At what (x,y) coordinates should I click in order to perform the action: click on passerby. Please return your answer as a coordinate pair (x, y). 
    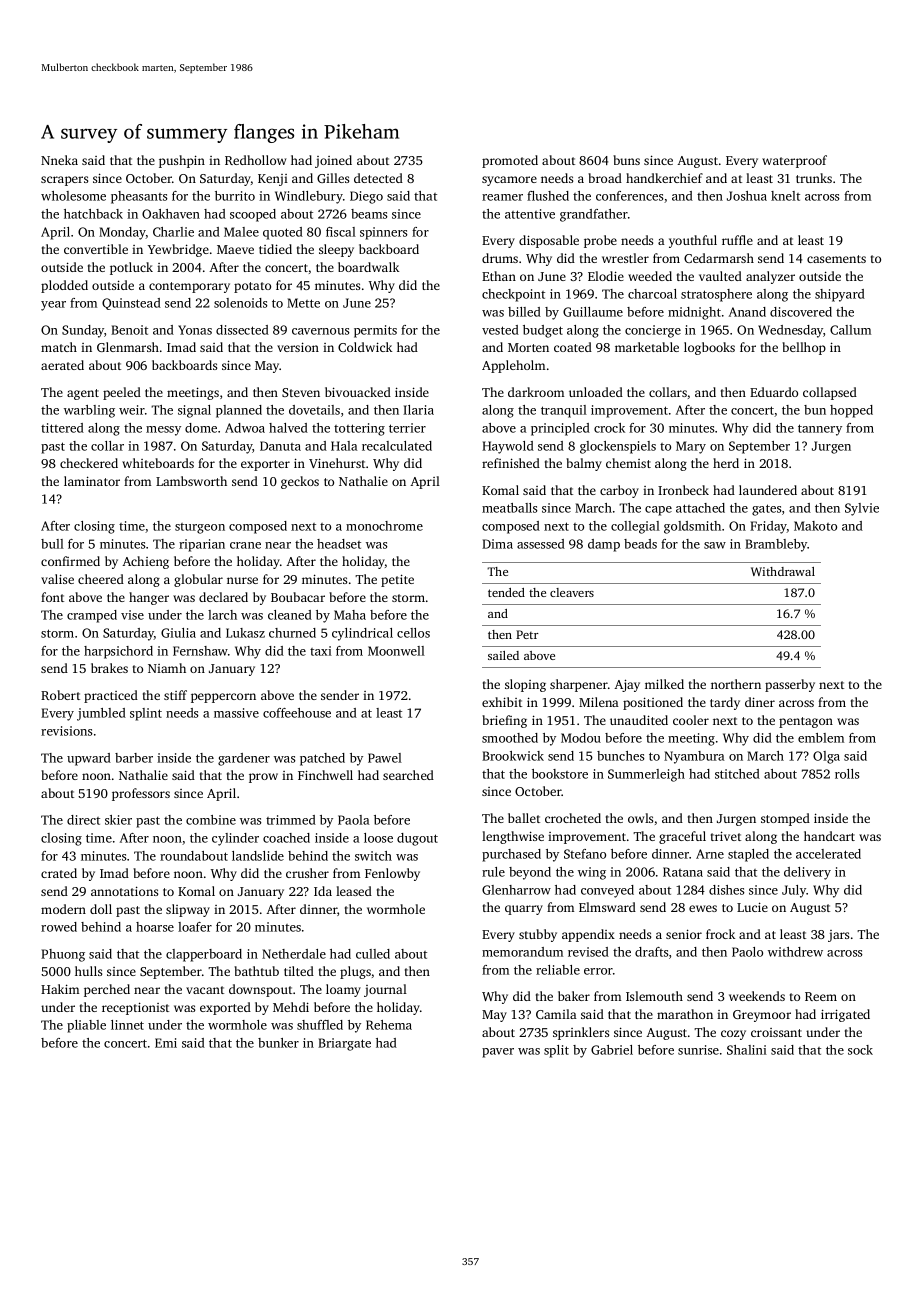
    Looking at the image, I should click on (790, 685).
